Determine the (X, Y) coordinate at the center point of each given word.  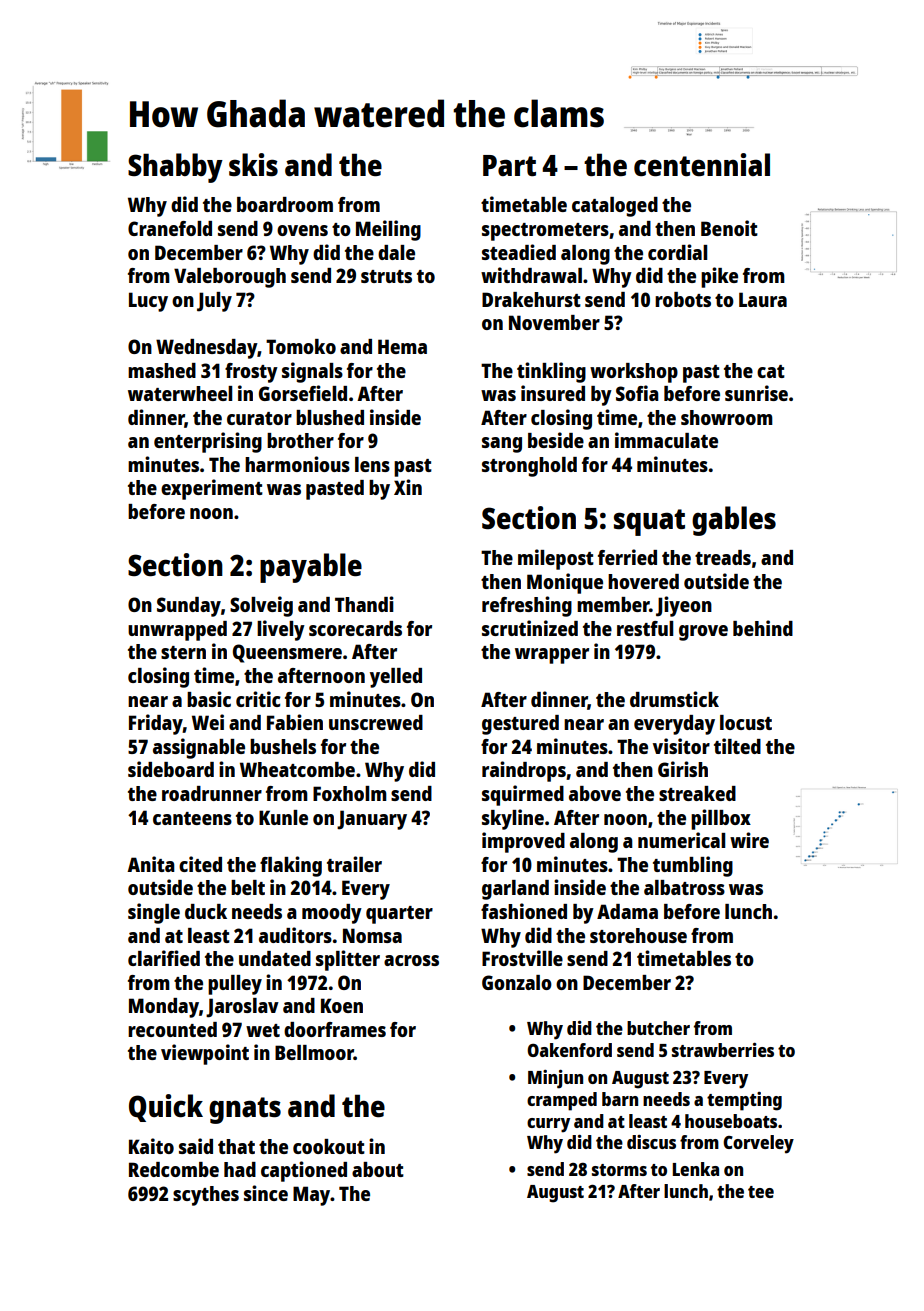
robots (683, 299)
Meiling (388, 230)
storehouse (638, 935)
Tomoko (301, 346)
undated (275, 958)
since (266, 1193)
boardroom (285, 204)
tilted (737, 746)
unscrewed (376, 722)
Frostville (522, 958)
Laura (763, 299)
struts (386, 276)
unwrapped (177, 631)
